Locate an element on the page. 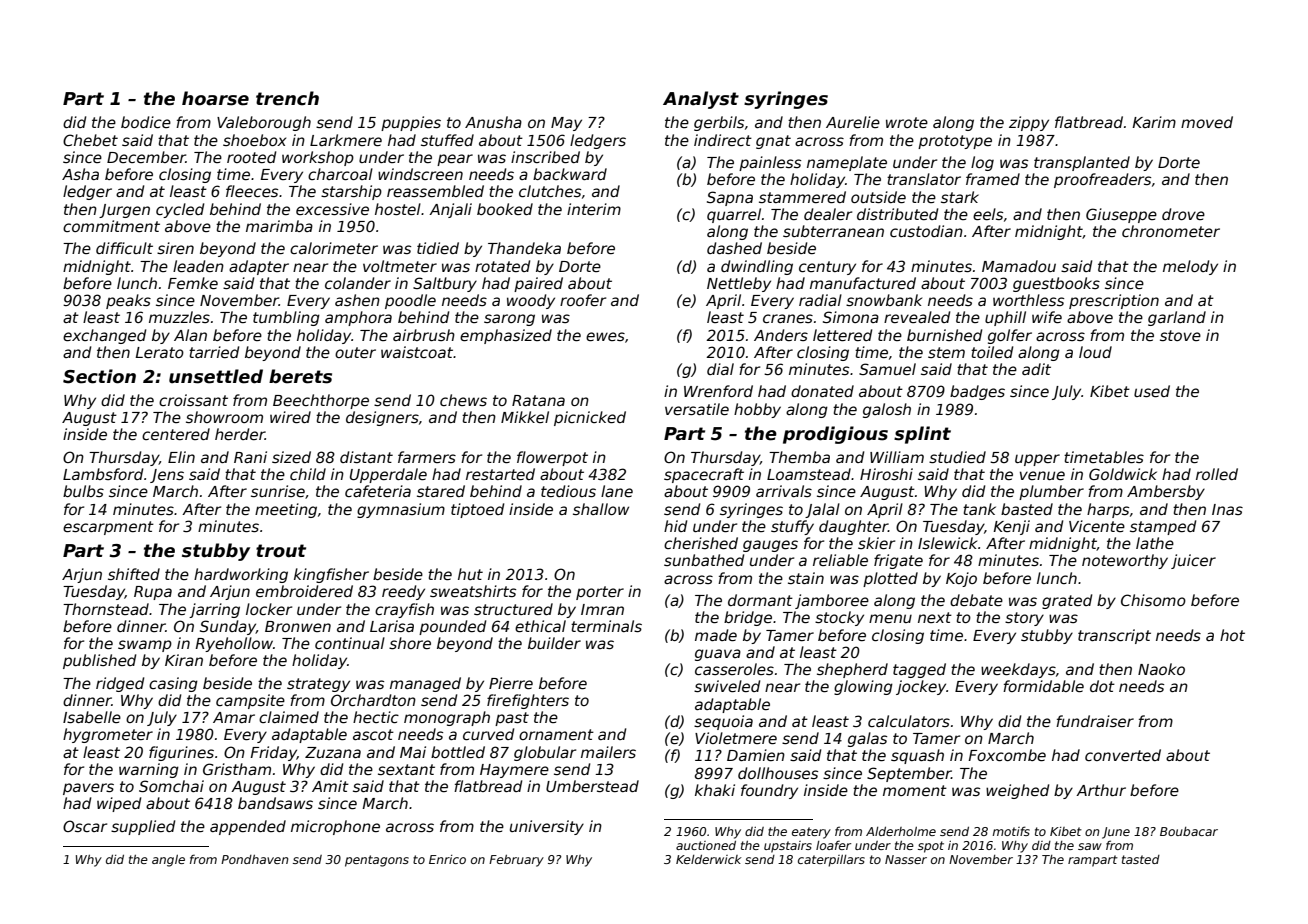 The image size is (1308, 924). melody is located at coordinates (1190, 267).
